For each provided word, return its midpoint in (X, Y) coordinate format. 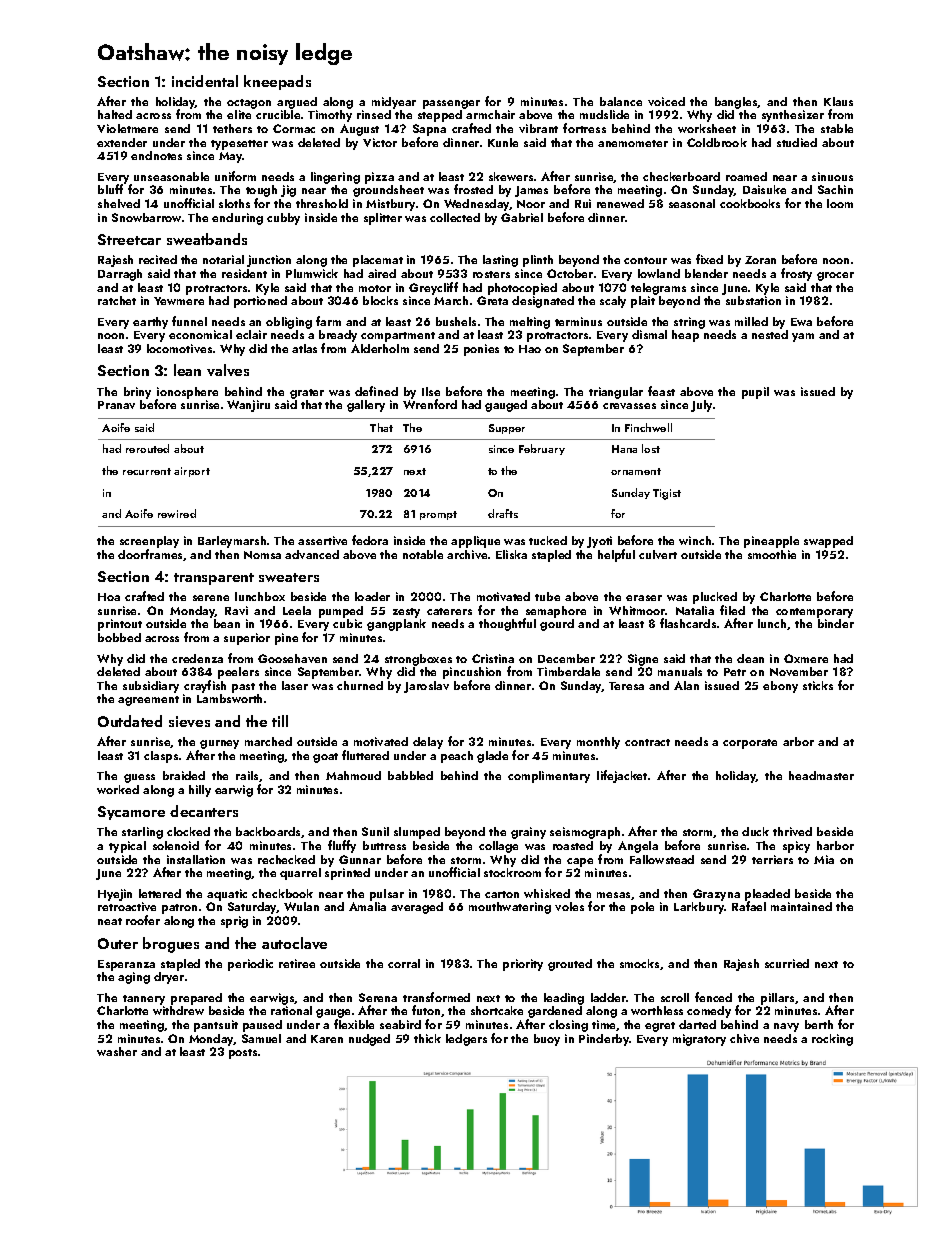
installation (196, 859)
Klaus (838, 101)
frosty (796, 274)
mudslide (604, 114)
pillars (777, 999)
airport (192, 472)
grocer (835, 276)
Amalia (367, 906)
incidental (205, 81)
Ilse (431, 391)
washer (117, 1051)
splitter (383, 219)
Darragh (120, 275)
